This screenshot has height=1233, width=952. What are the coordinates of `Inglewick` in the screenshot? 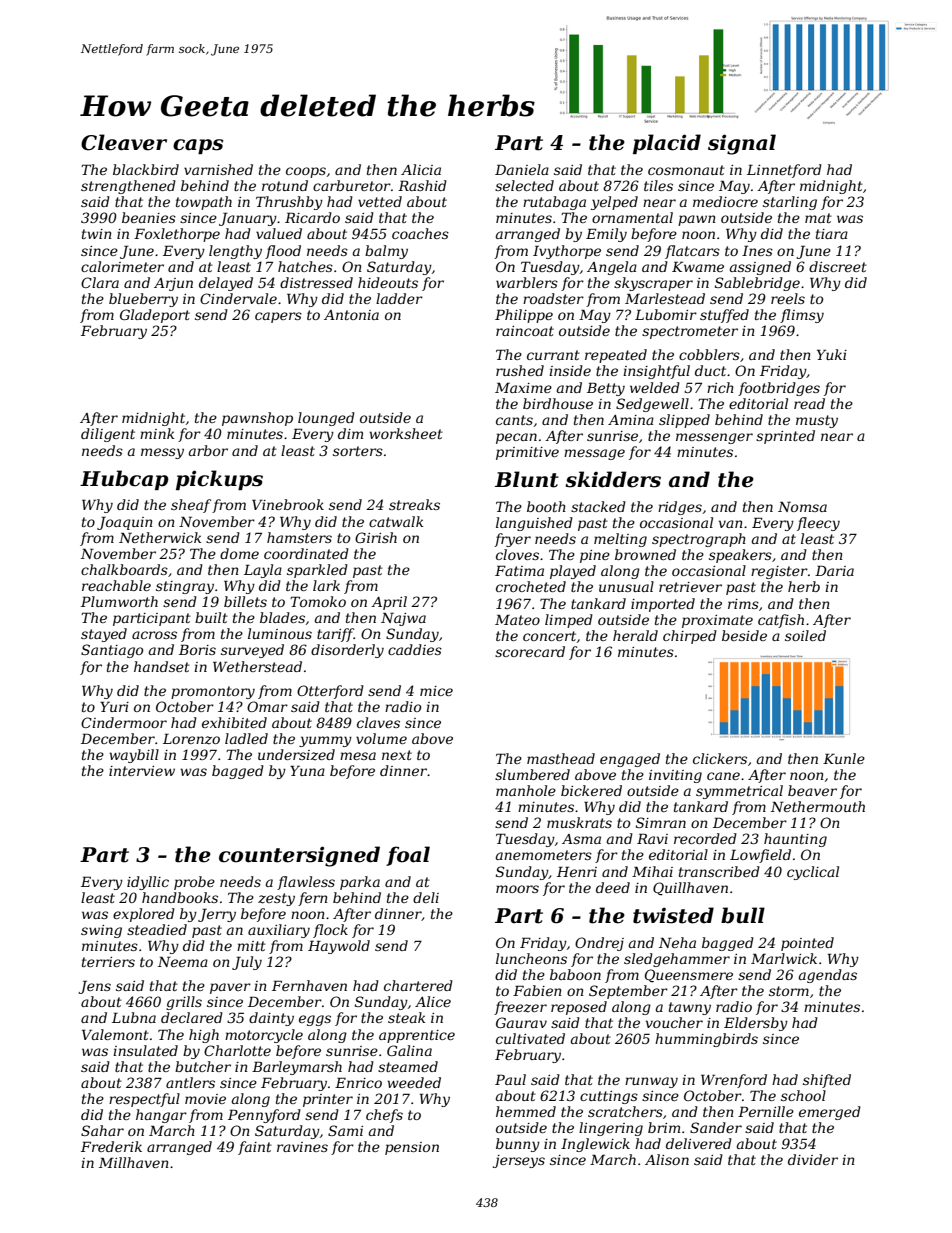 It's located at (595, 1145).
